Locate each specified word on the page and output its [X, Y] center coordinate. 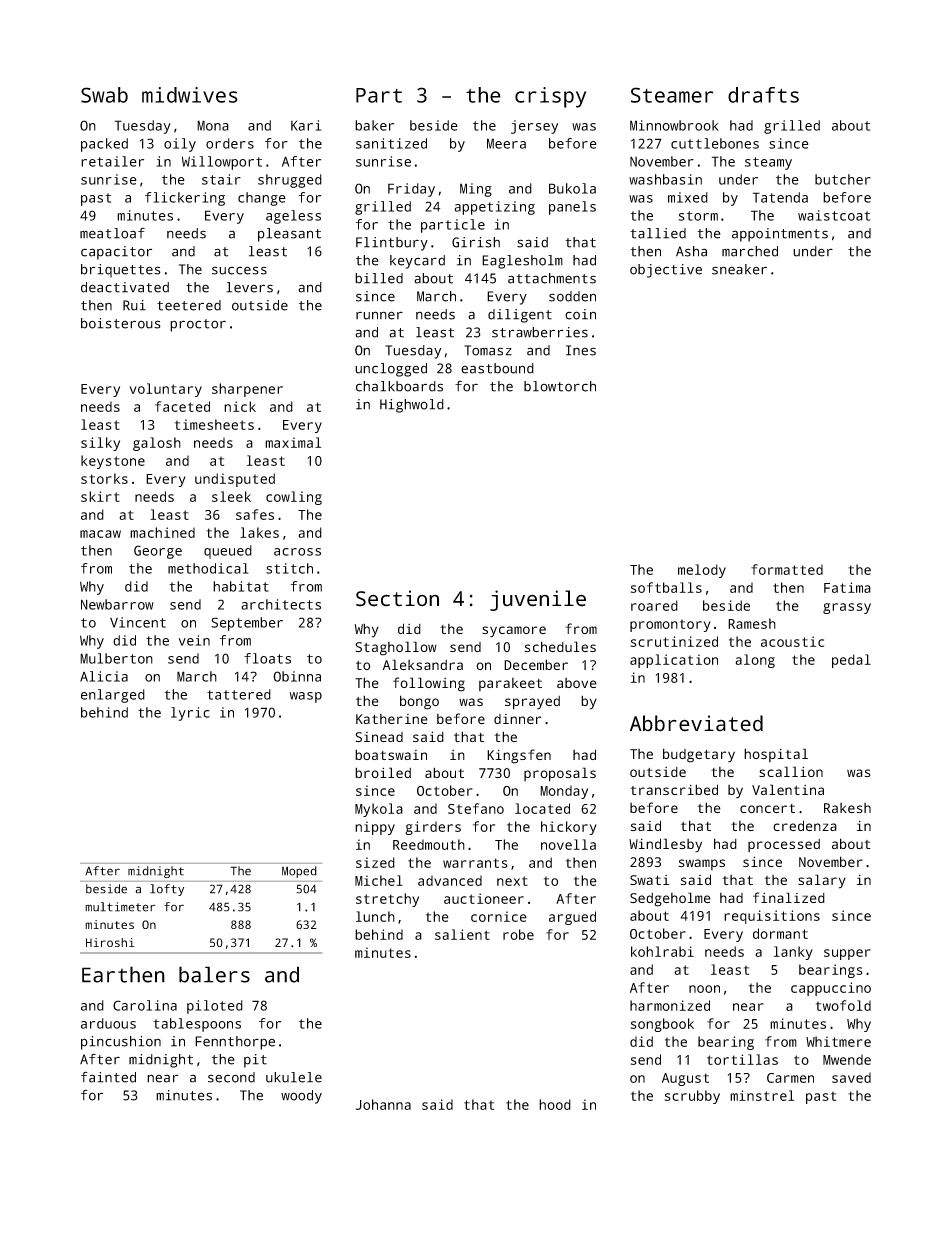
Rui [134, 305]
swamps [702, 864]
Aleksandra [423, 664]
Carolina [145, 1005]
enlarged [113, 696]
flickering [185, 199]
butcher [843, 179]
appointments [780, 235]
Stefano [476, 808]
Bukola [572, 188]
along [755, 661]
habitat [241, 586]
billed [379, 278]
